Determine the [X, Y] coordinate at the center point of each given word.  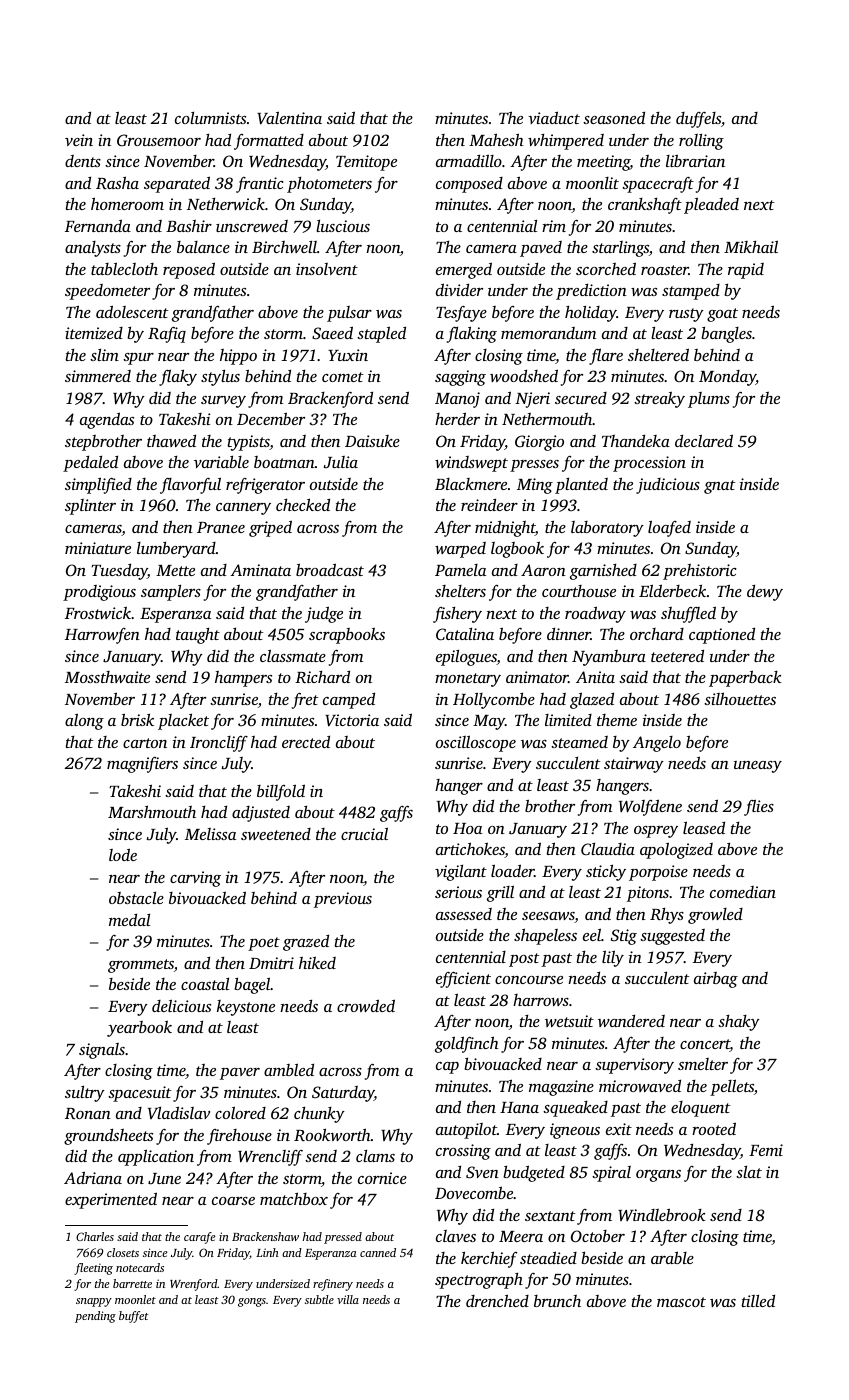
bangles [726, 335]
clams [375, 1156]
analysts [93, 249]
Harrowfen [102, 636]
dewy [765, 593]
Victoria [352, 720]
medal [129, 920]
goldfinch [467, 1044]
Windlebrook [662, 1214]
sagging [460, 378]
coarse [233, 1201]
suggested [672, 937]
